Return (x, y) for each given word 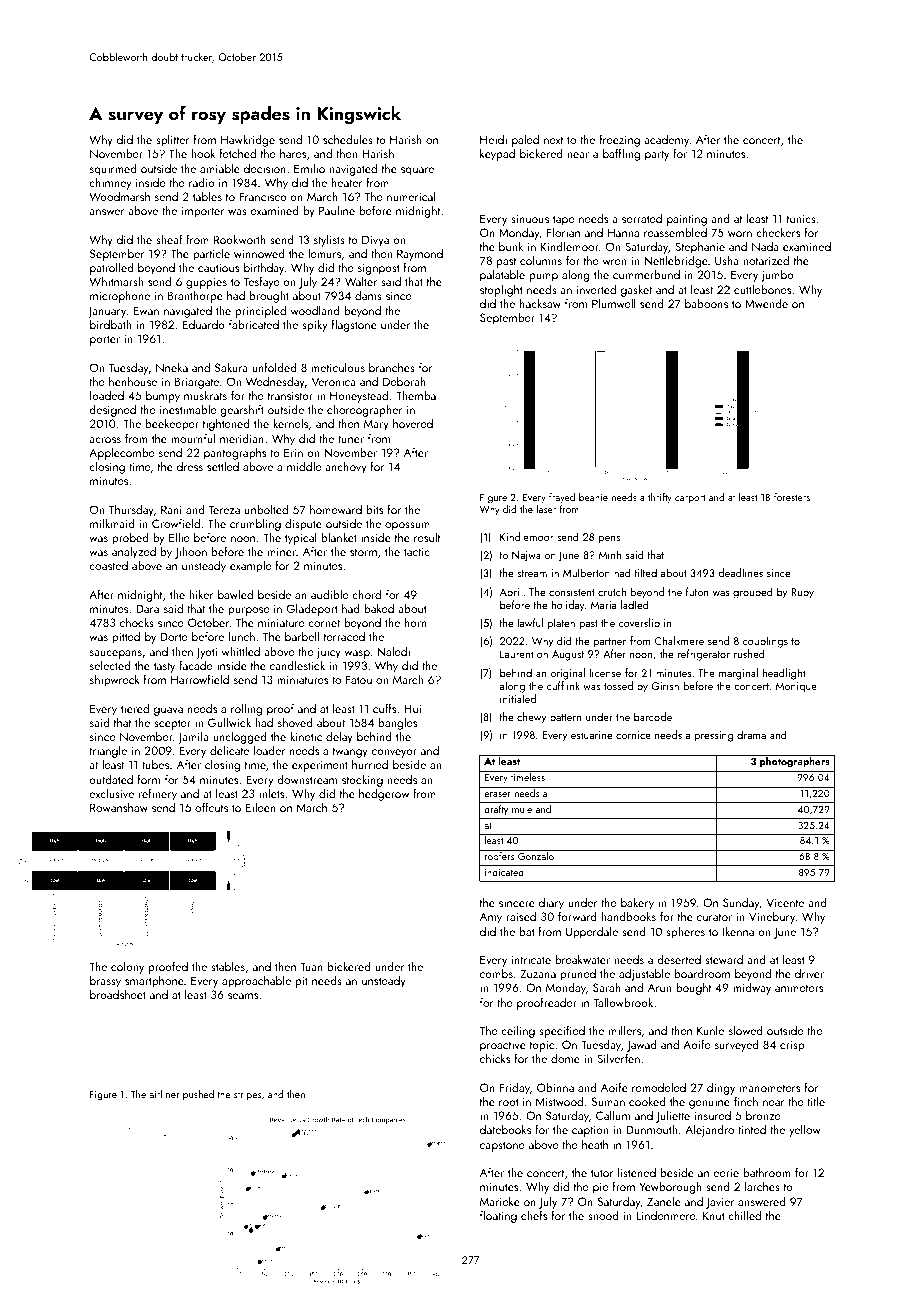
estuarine (591, 735)
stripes (247, 1095)
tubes (155, 764)
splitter (172, 141)
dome (565, 1058)
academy (667, 141)
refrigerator (704, 655)
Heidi (493, 139)
